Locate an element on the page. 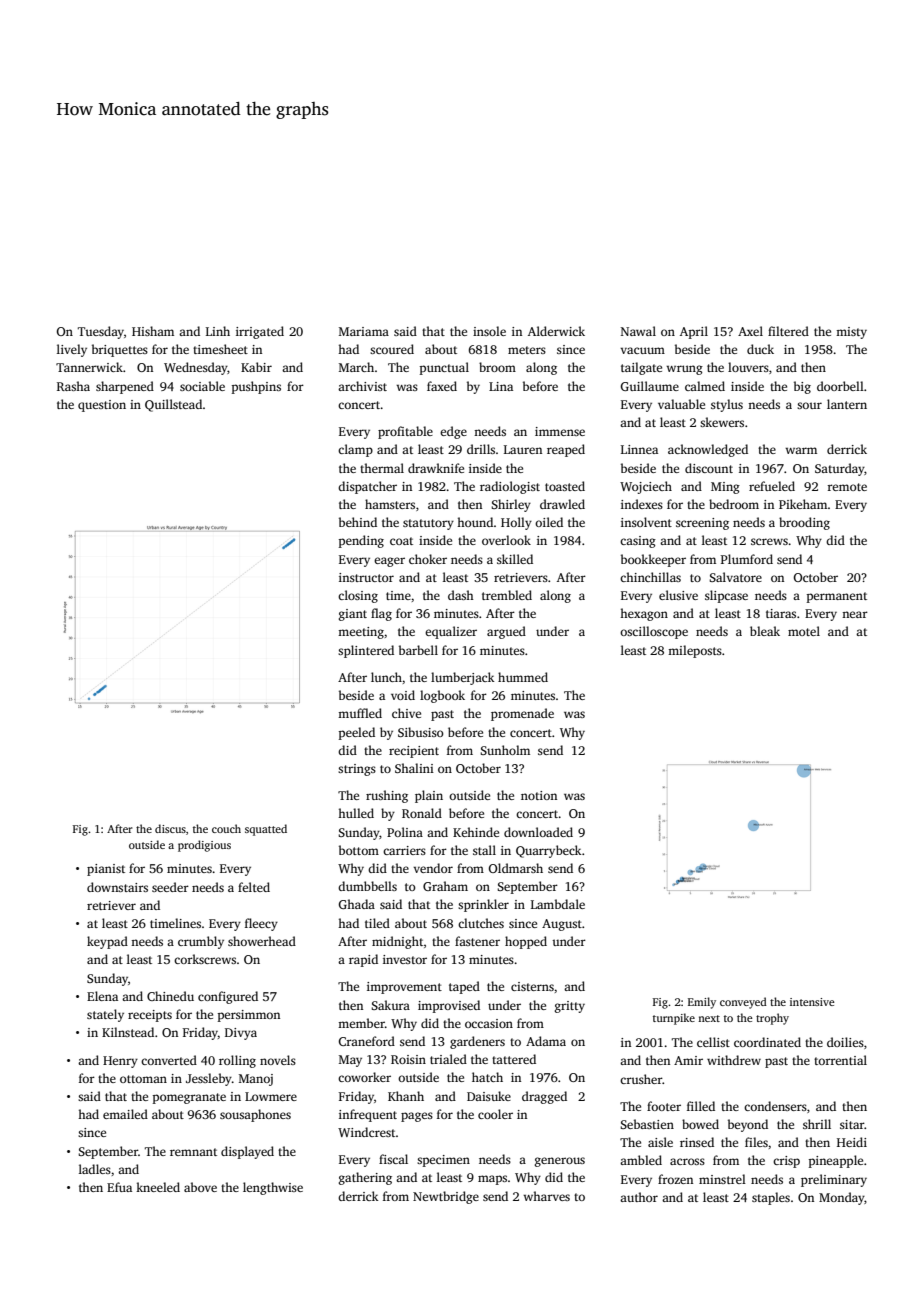 The height and width of the image is (1308, 924). misty is located at coordinates (851, 333).
